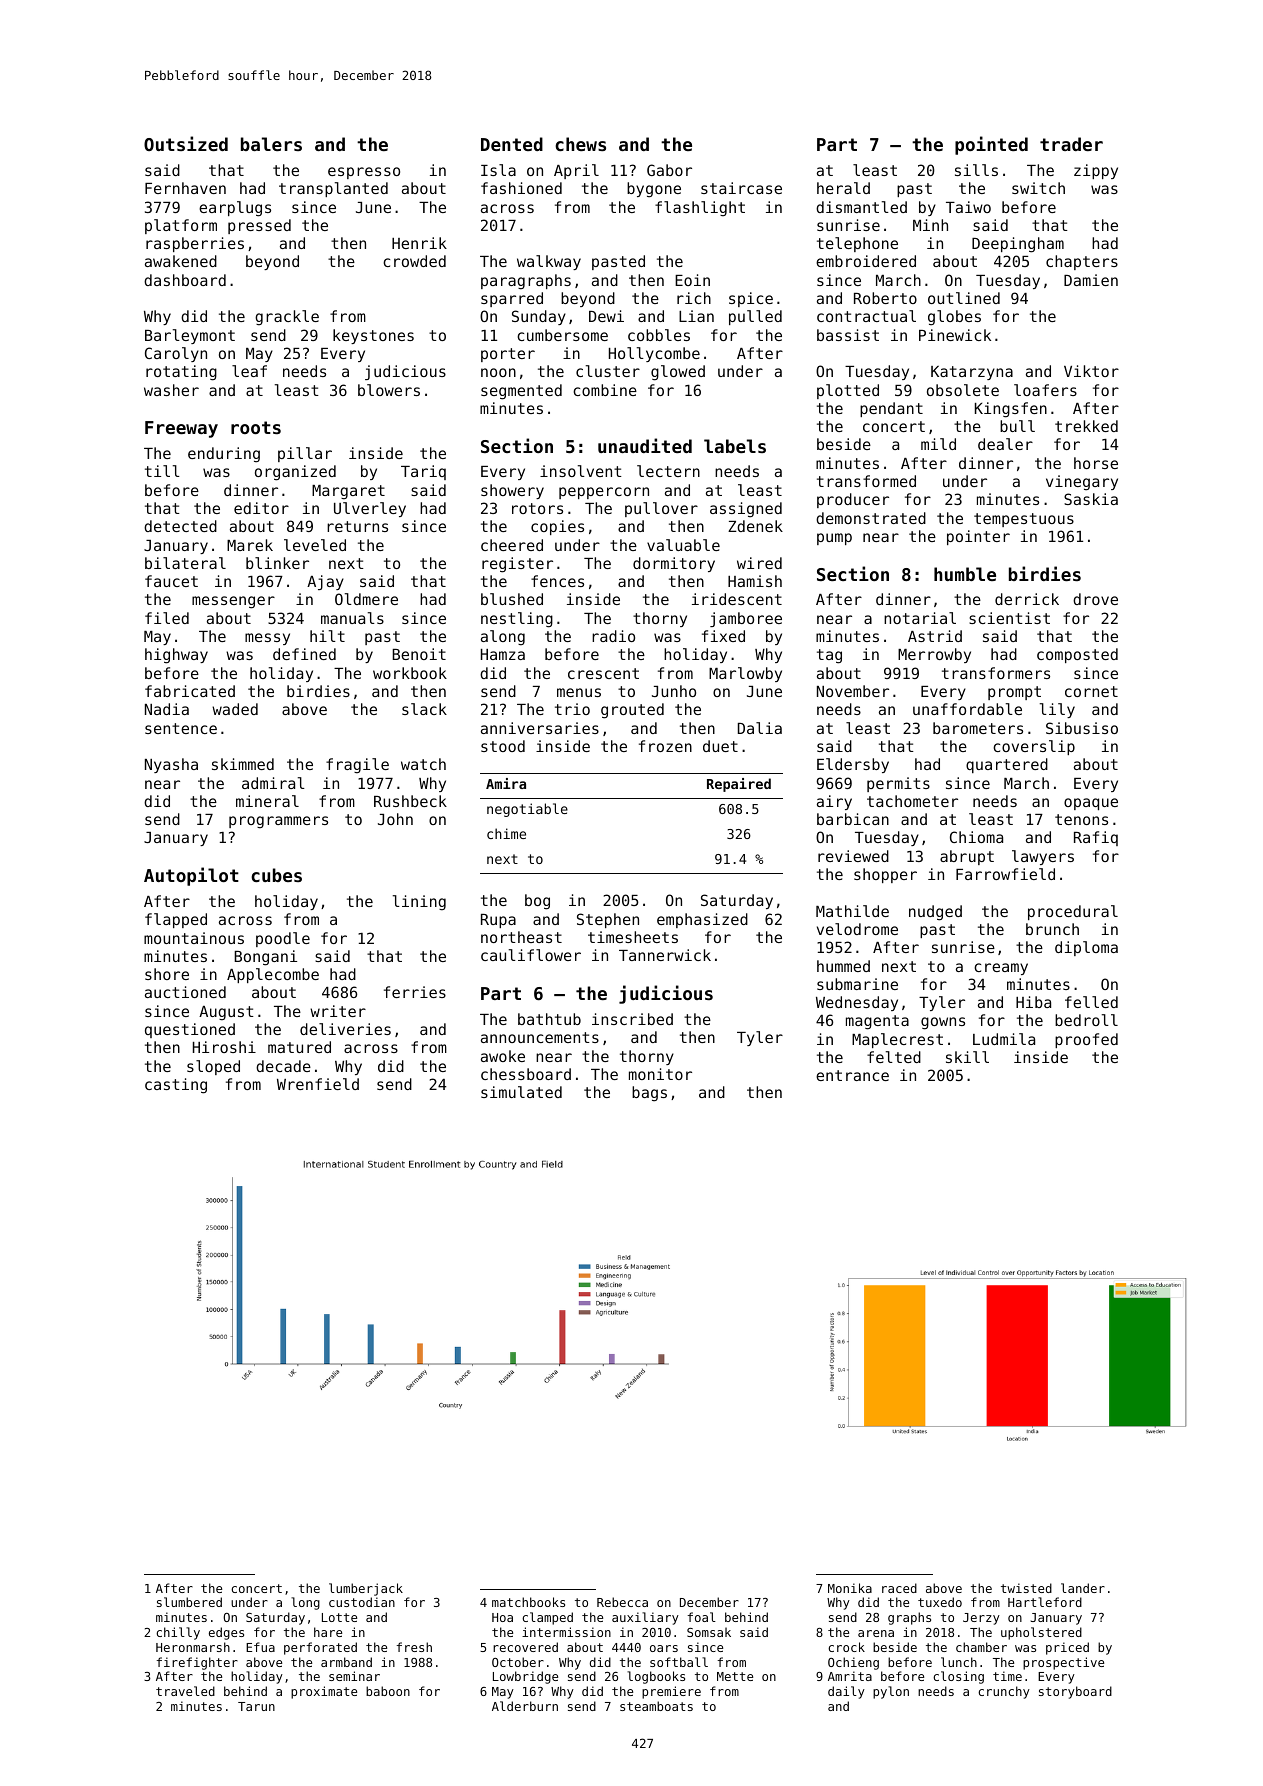 The height and width of the screenshot is (1786, 1263). I want to click on lander, so click(1083, 1588).
